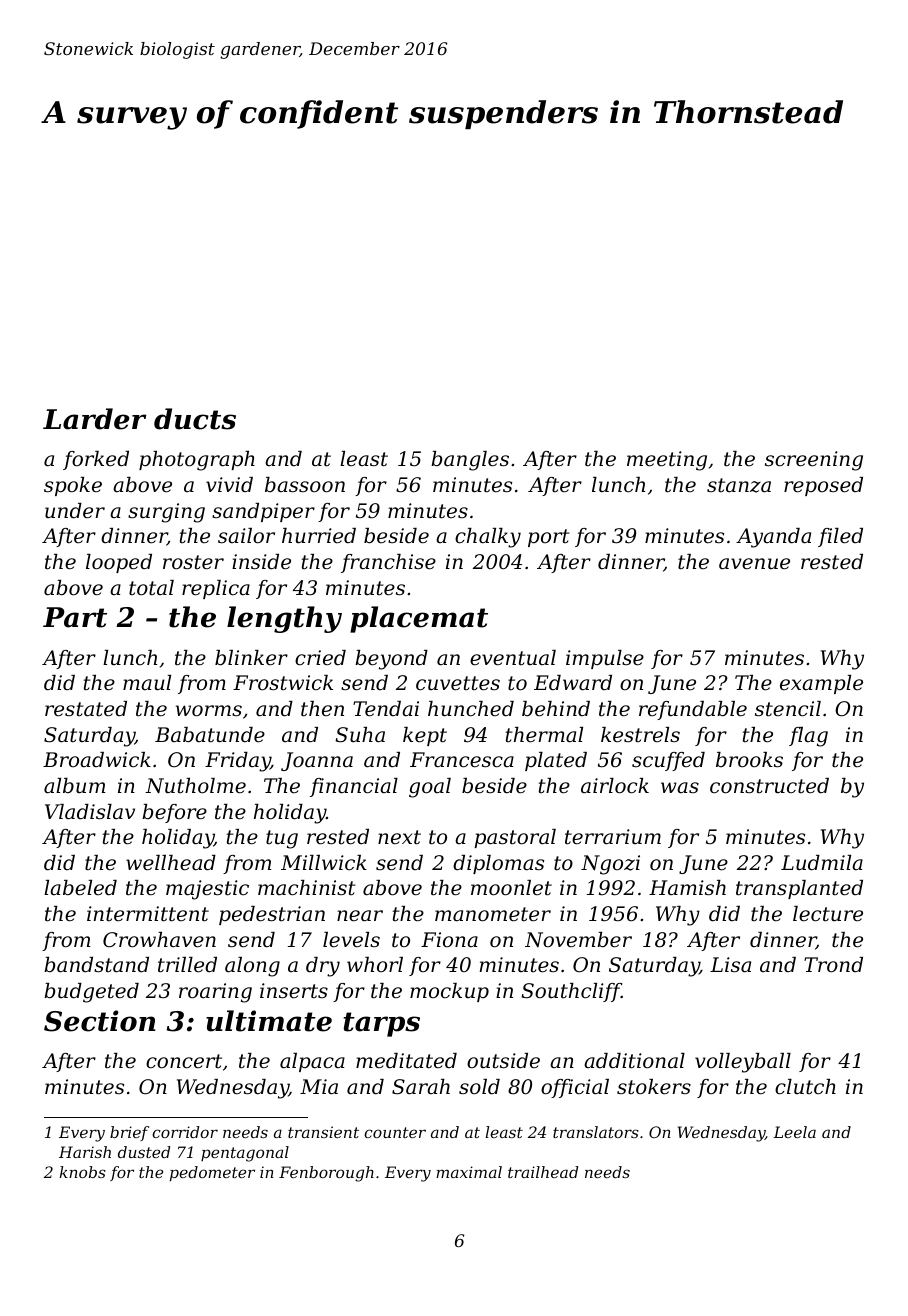 The image size is (908, 1316). What do you see at coordinates (319, 1087) in the page?
I see `Mia` at bounding box center [319, 1087].
